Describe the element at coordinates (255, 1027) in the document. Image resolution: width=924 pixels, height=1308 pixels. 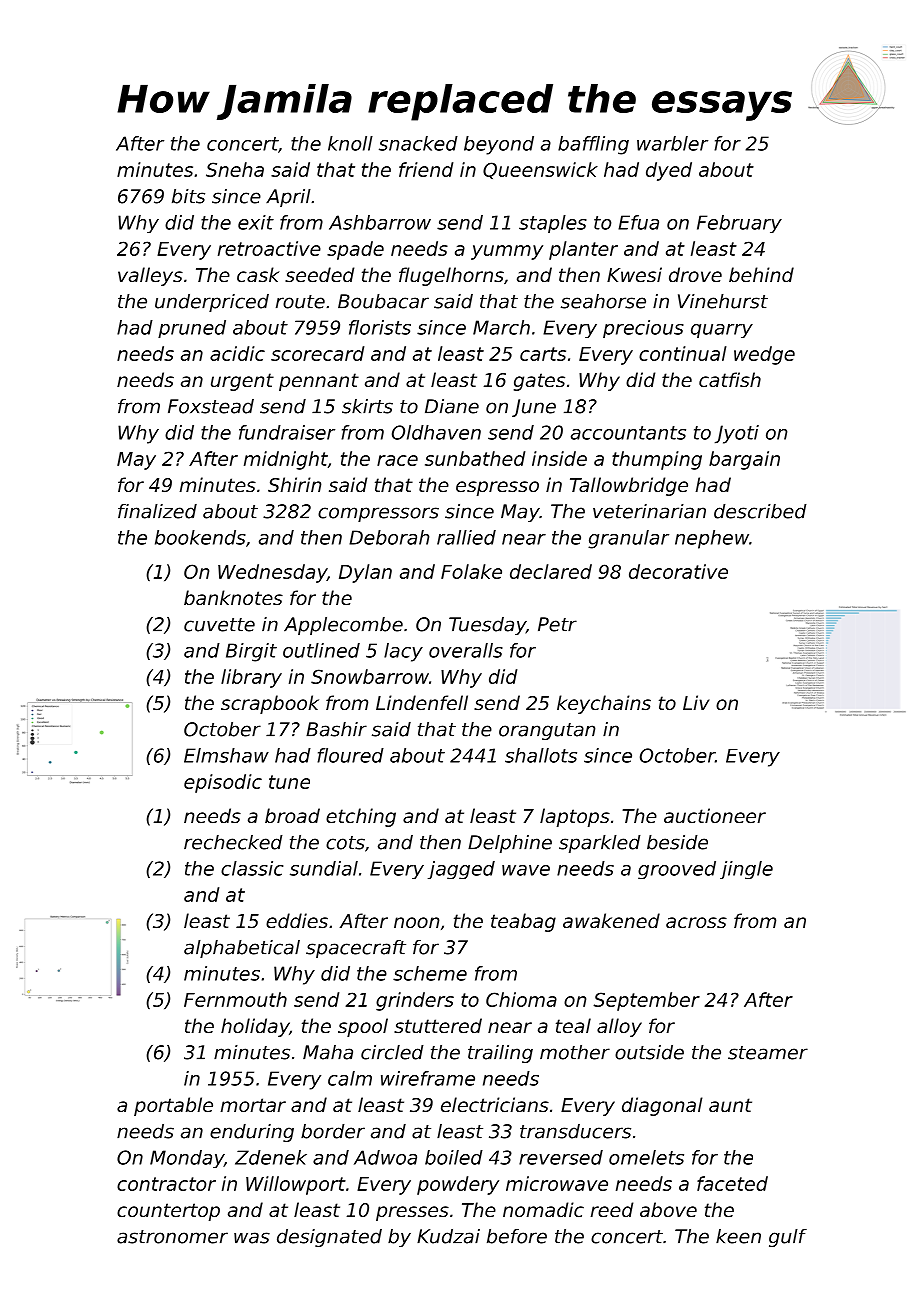
I see `holiday` at that location.
